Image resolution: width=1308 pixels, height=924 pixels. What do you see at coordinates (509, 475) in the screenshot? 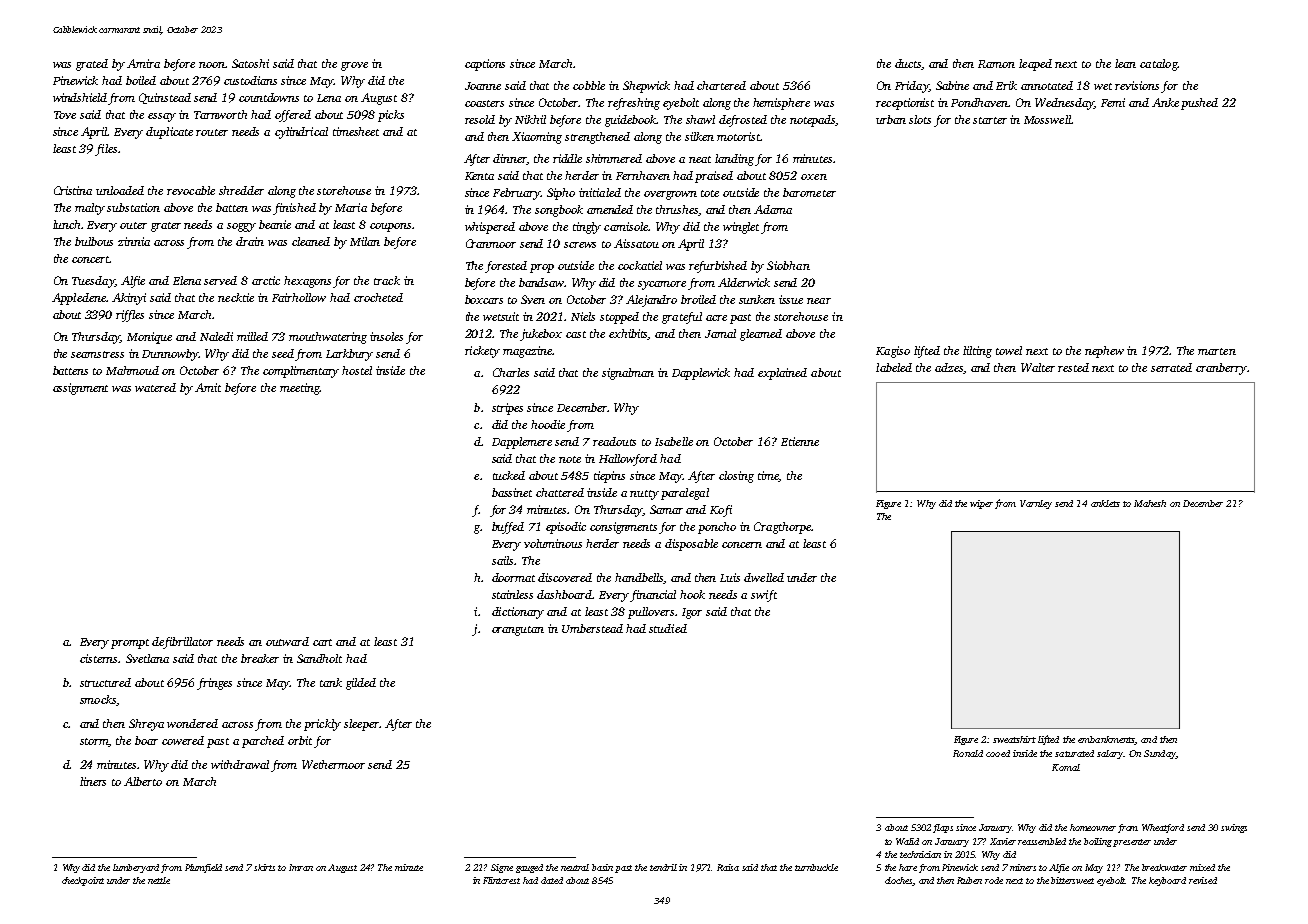
I see `tucked` at bounding box center [509, 475].
